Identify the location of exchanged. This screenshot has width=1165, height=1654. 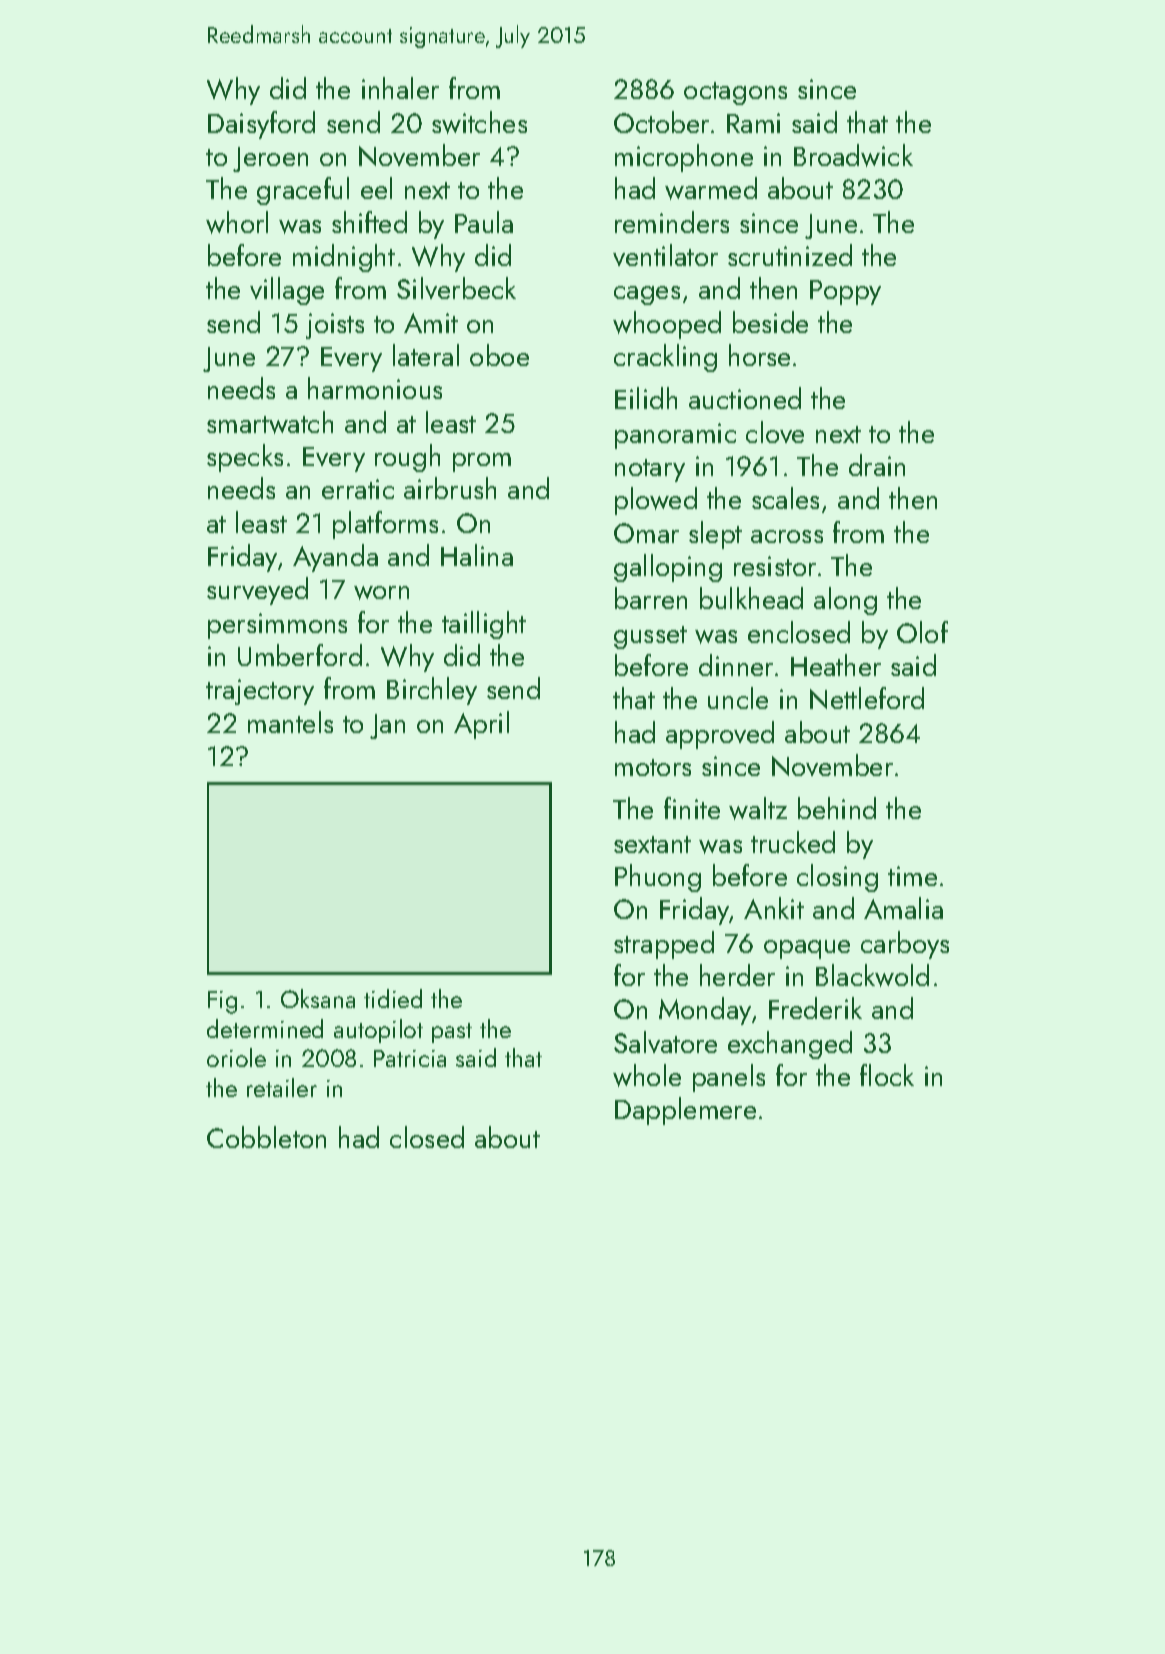
(790, 1045).
